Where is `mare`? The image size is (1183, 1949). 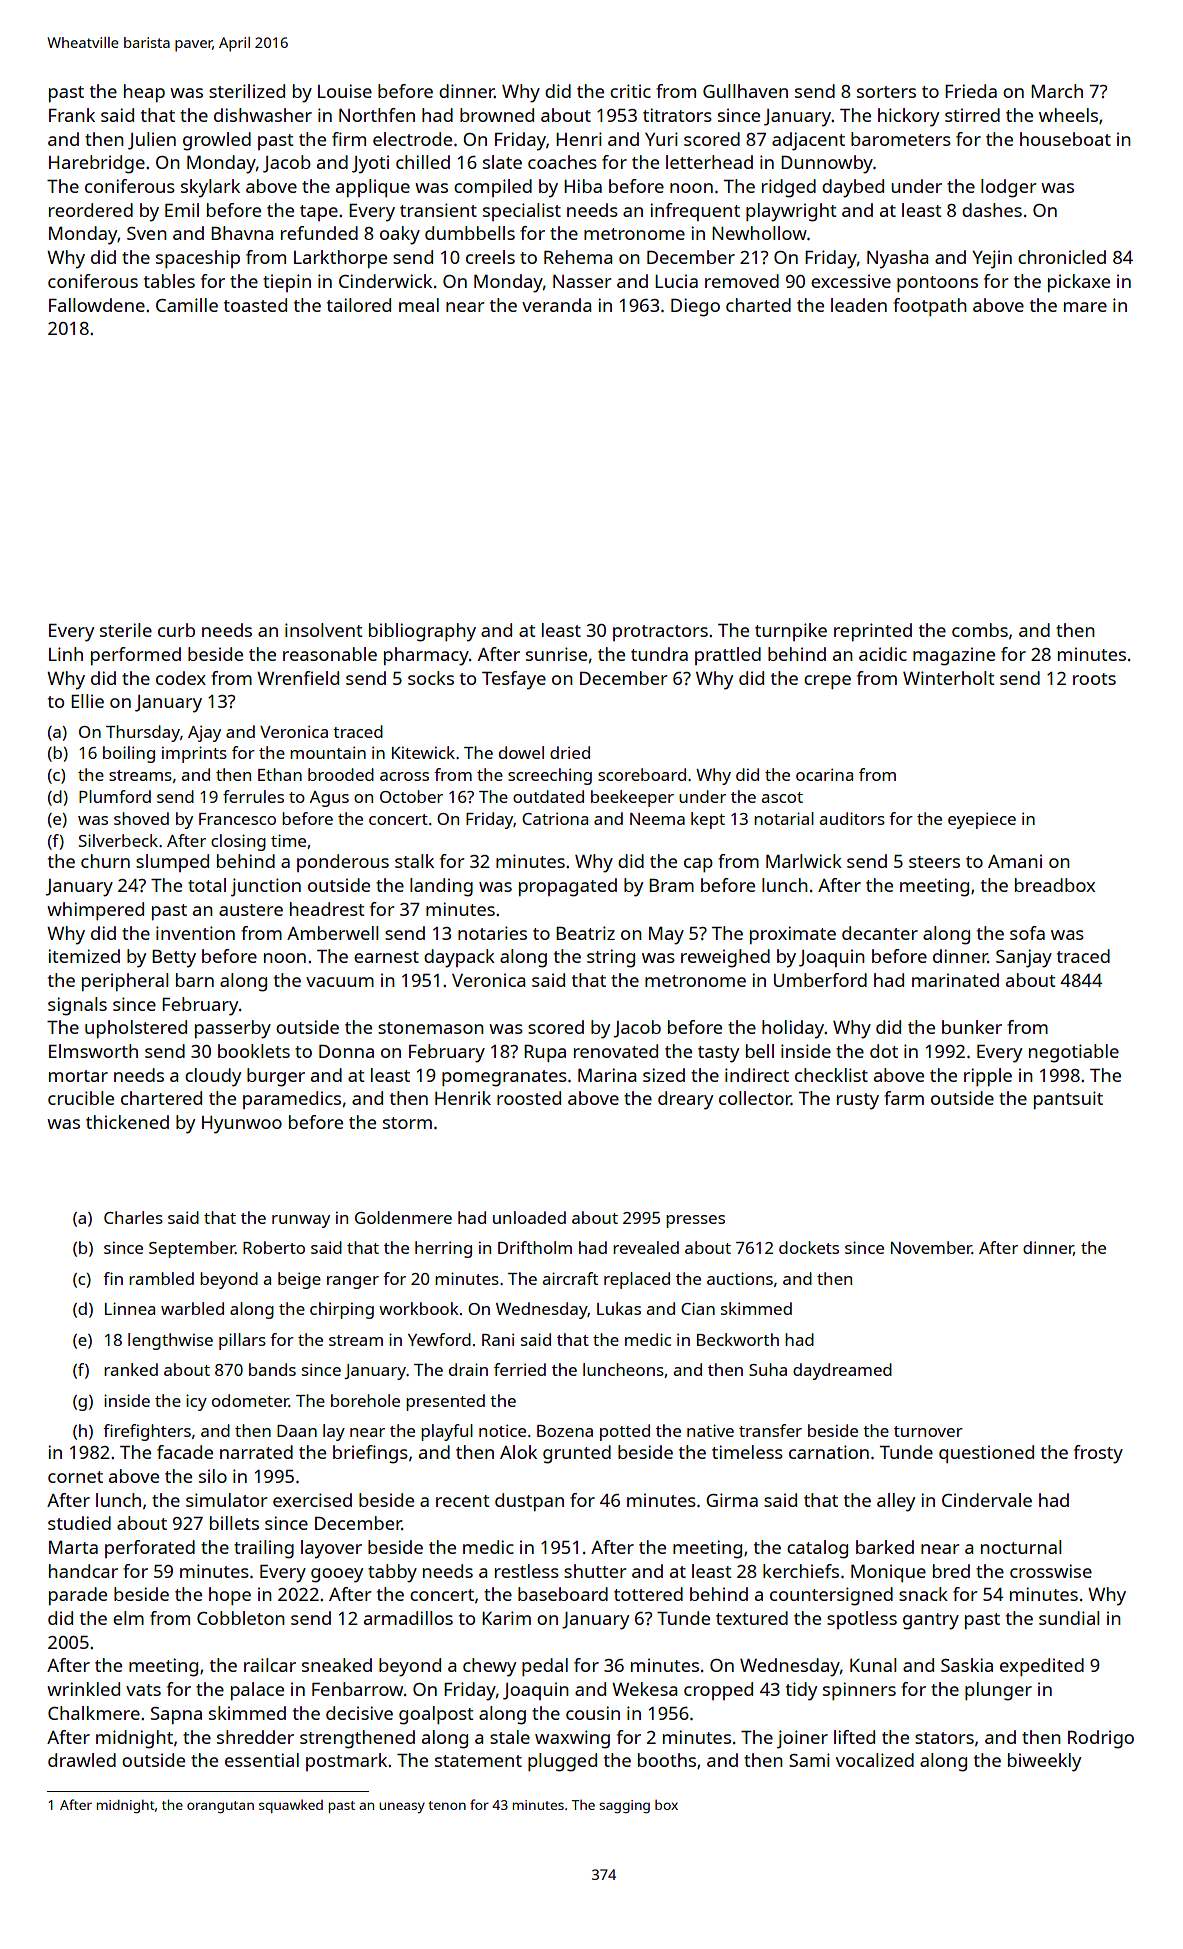 mare is located at coordinates (1085, 307).
